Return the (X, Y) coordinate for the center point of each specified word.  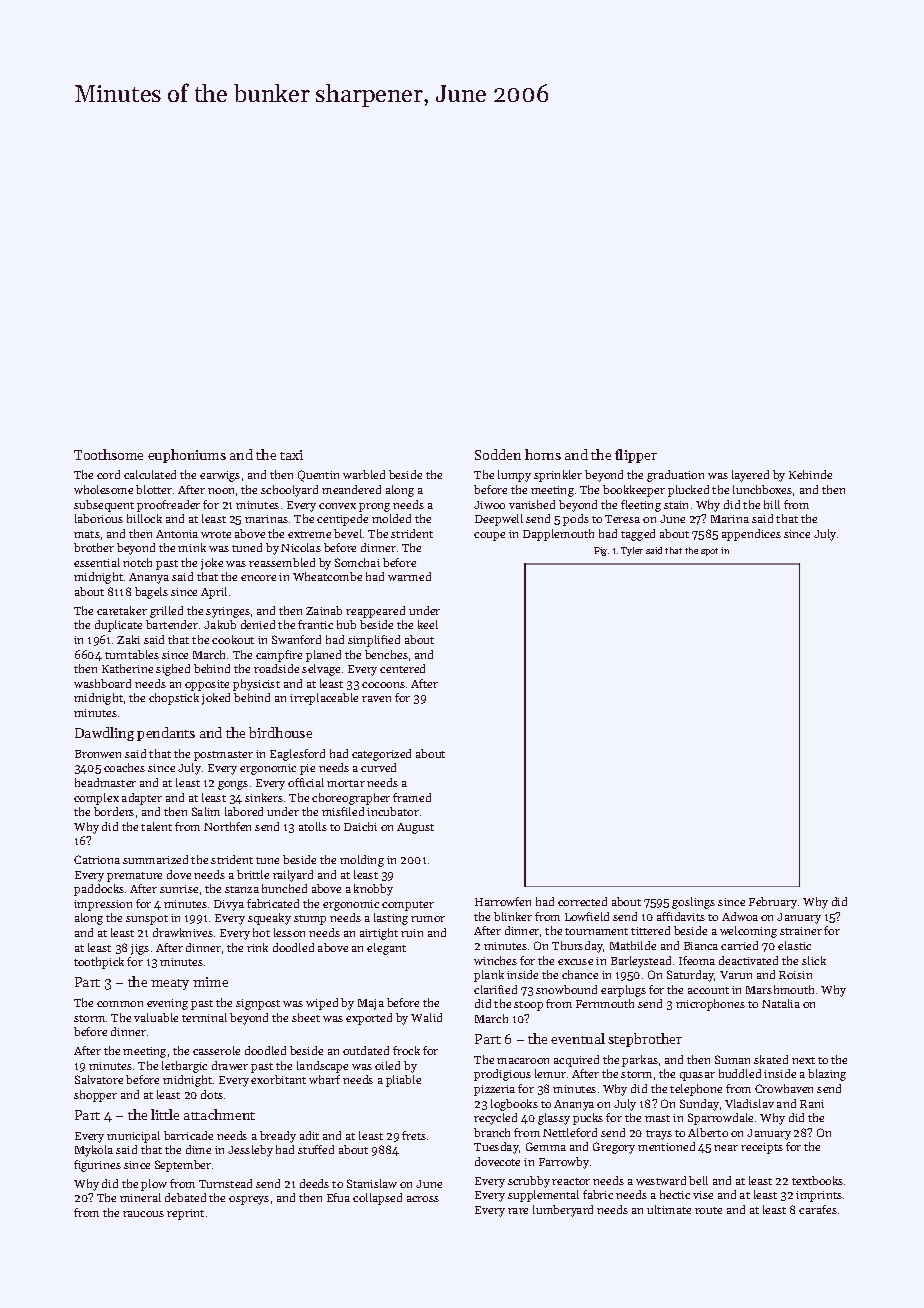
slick (814, 960)
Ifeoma (697, 960)
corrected (582, 901)
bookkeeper (634, 491)
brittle (253, 874)
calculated (150, 474)
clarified (495, 989)
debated (185, 1197)
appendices (751, 535)
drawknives (183, 932)
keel (428, 624)
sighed (173, 670)
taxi (291, 455)
